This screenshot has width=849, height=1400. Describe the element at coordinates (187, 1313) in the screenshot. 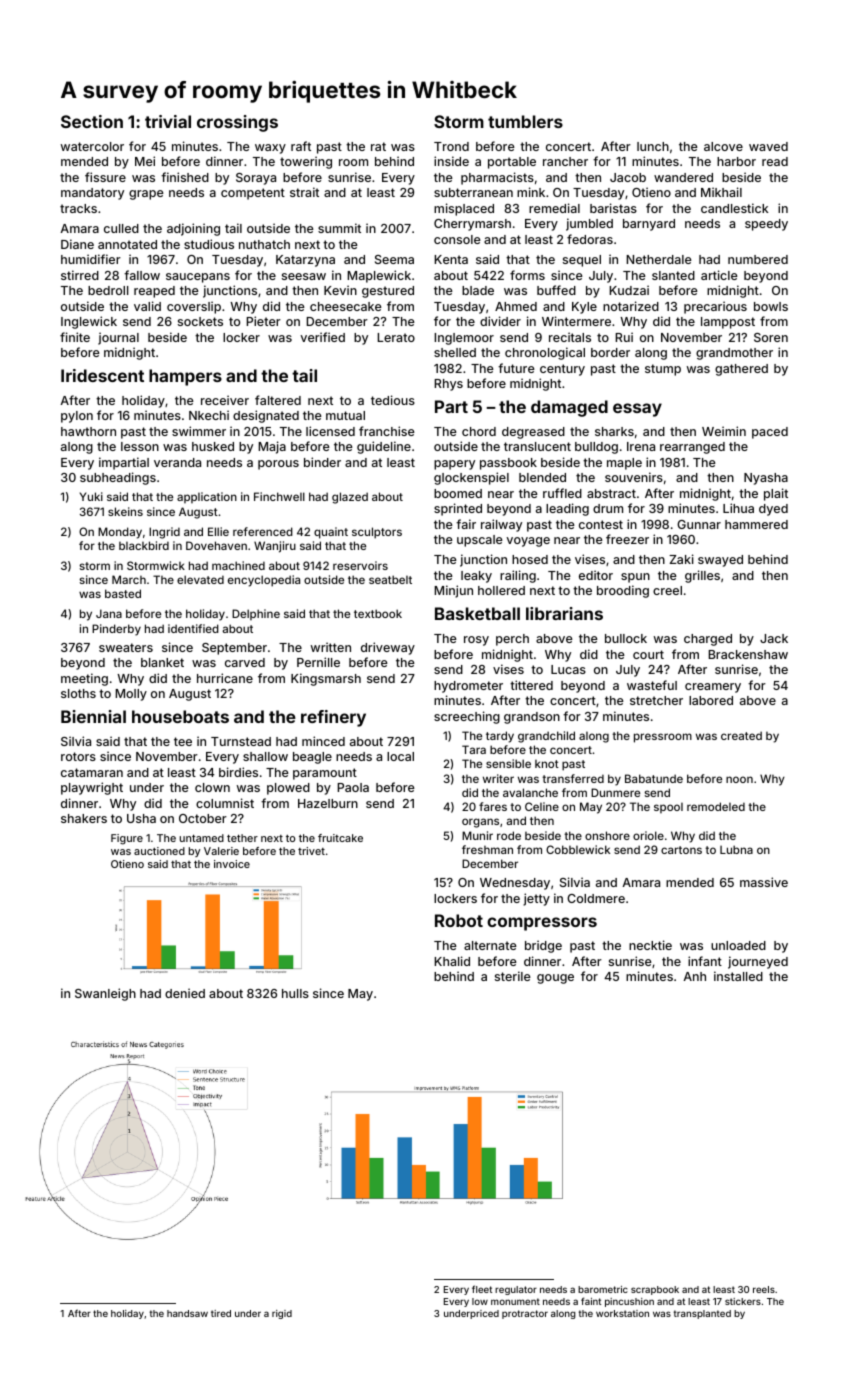

I see `handsaw` at that location.
